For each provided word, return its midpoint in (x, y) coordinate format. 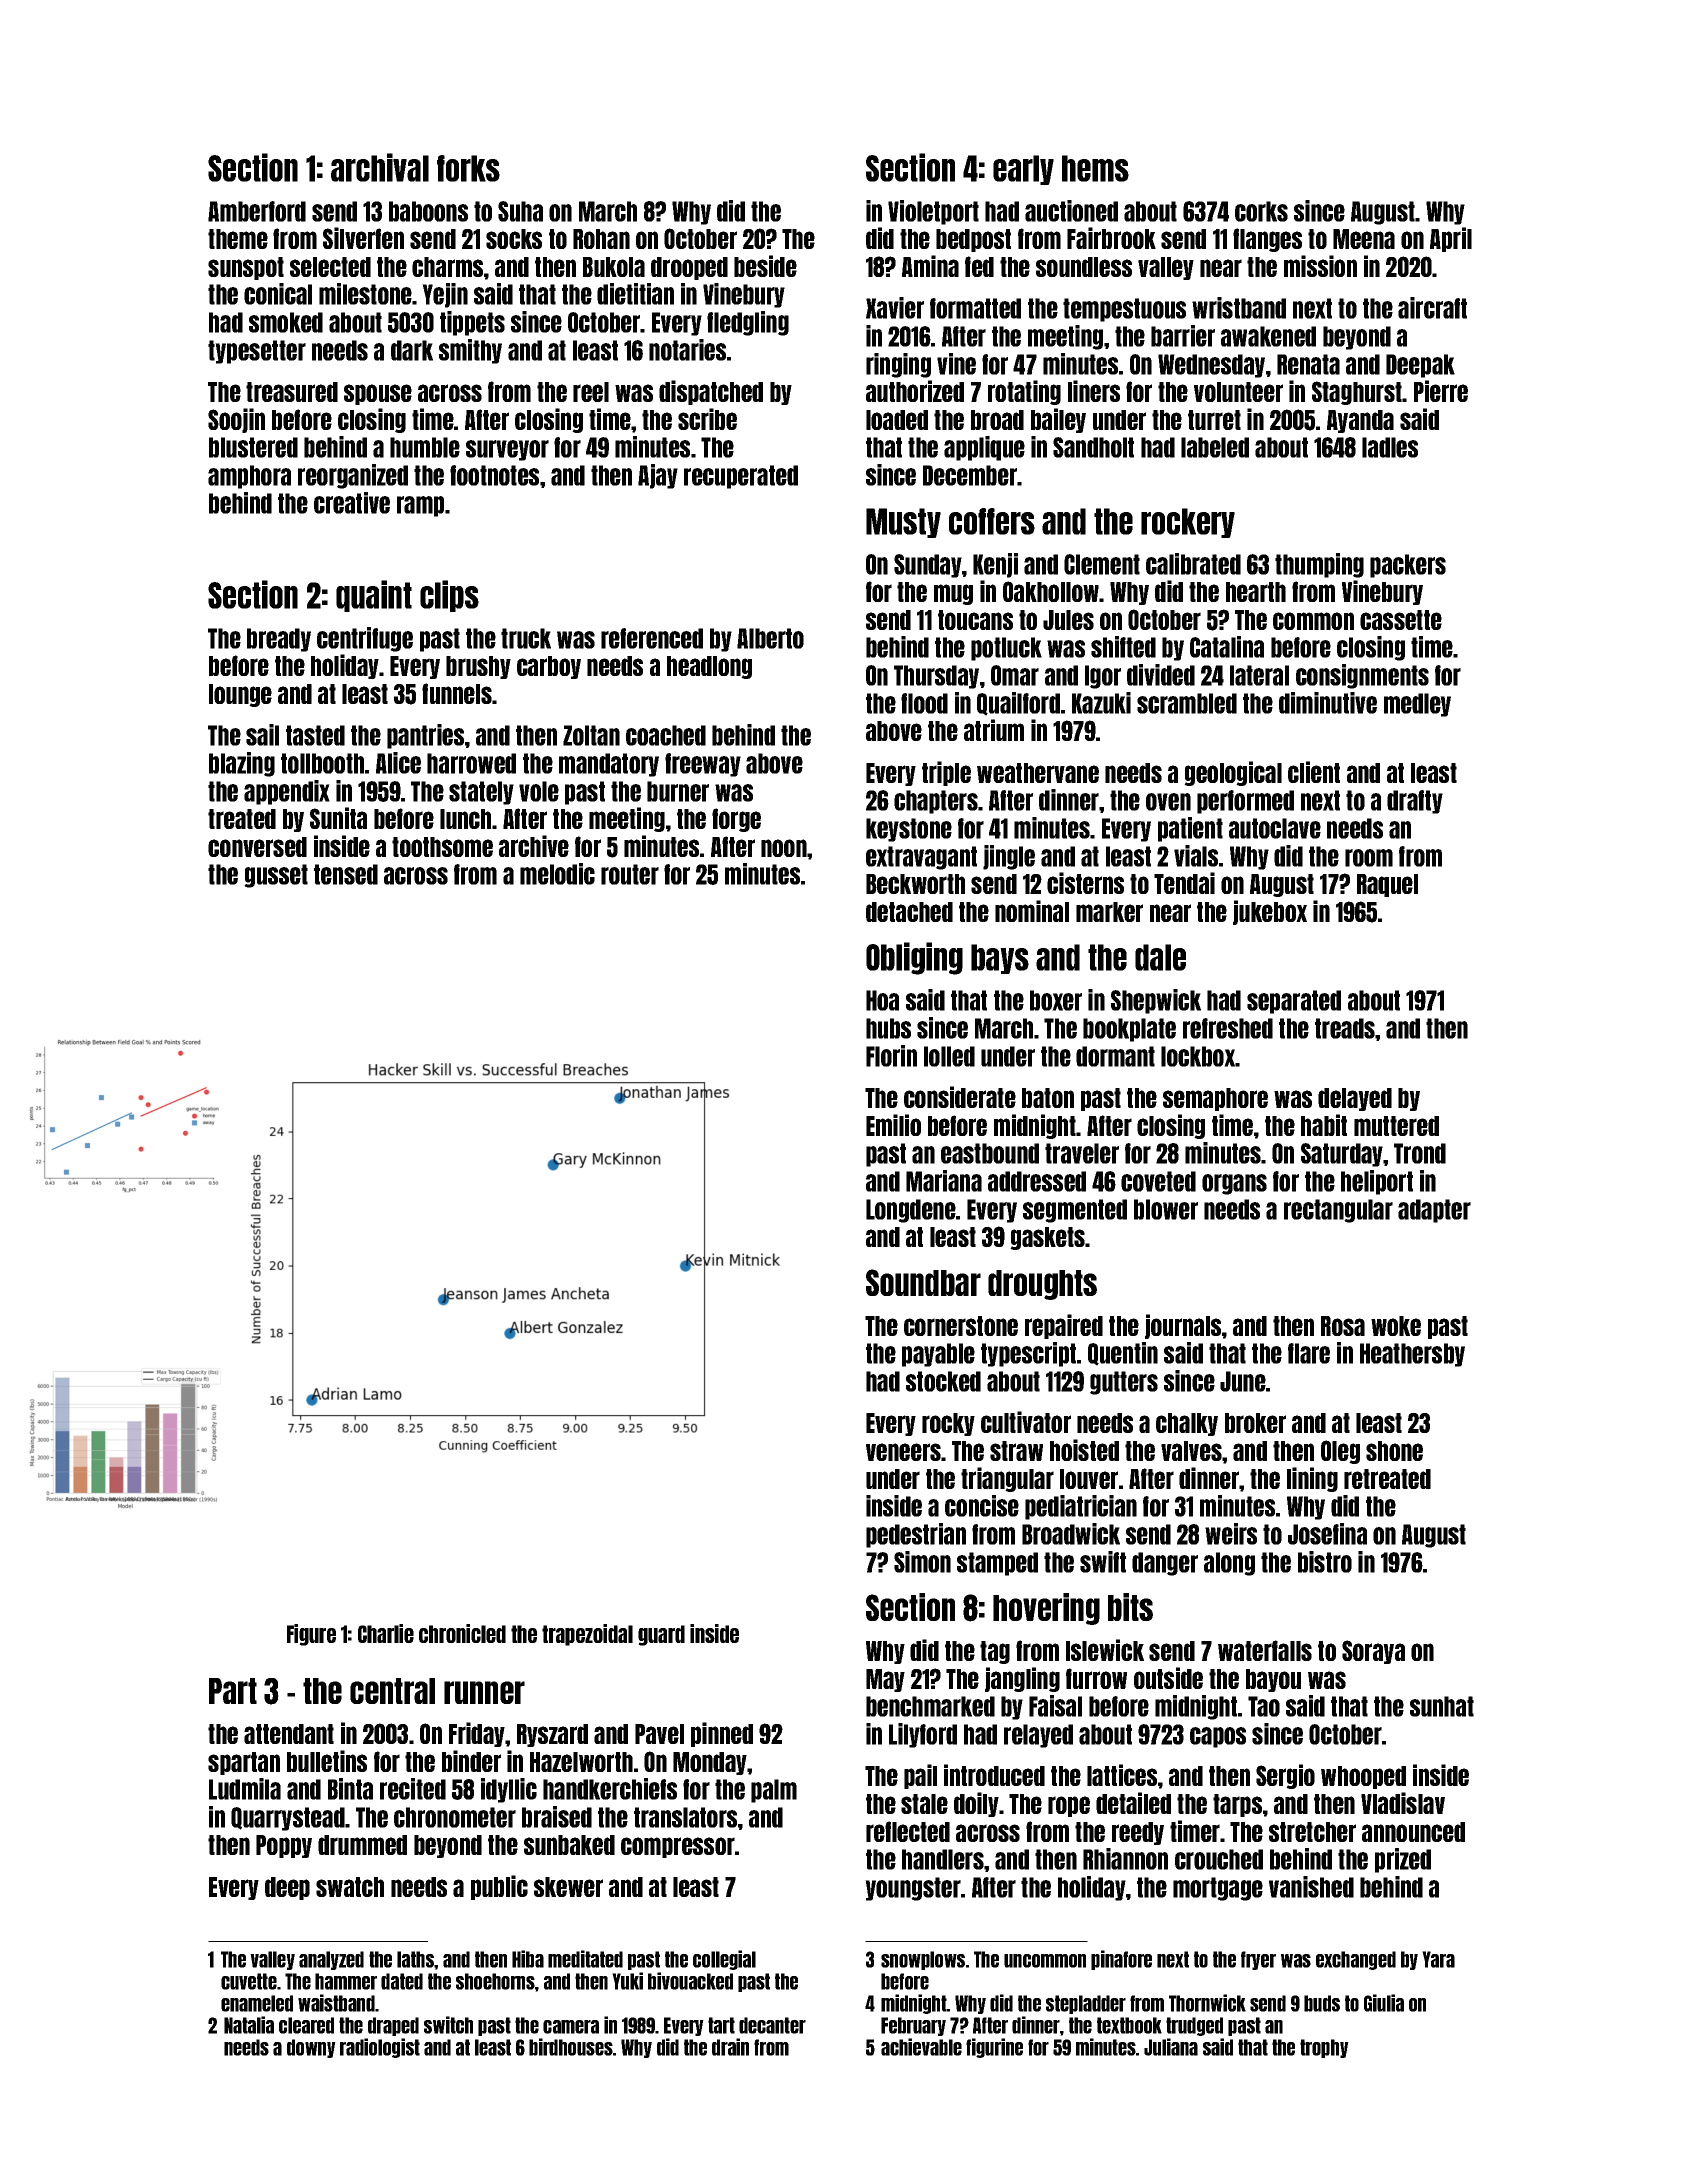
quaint (374, 596)
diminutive (1328, 703)
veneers (903, 1452)
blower (1166, 1209)
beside (765, 266)
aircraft (1432, 308)
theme (238, 239)
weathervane (1038, 773)
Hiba (528, 1959)
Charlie (386, 1633)
